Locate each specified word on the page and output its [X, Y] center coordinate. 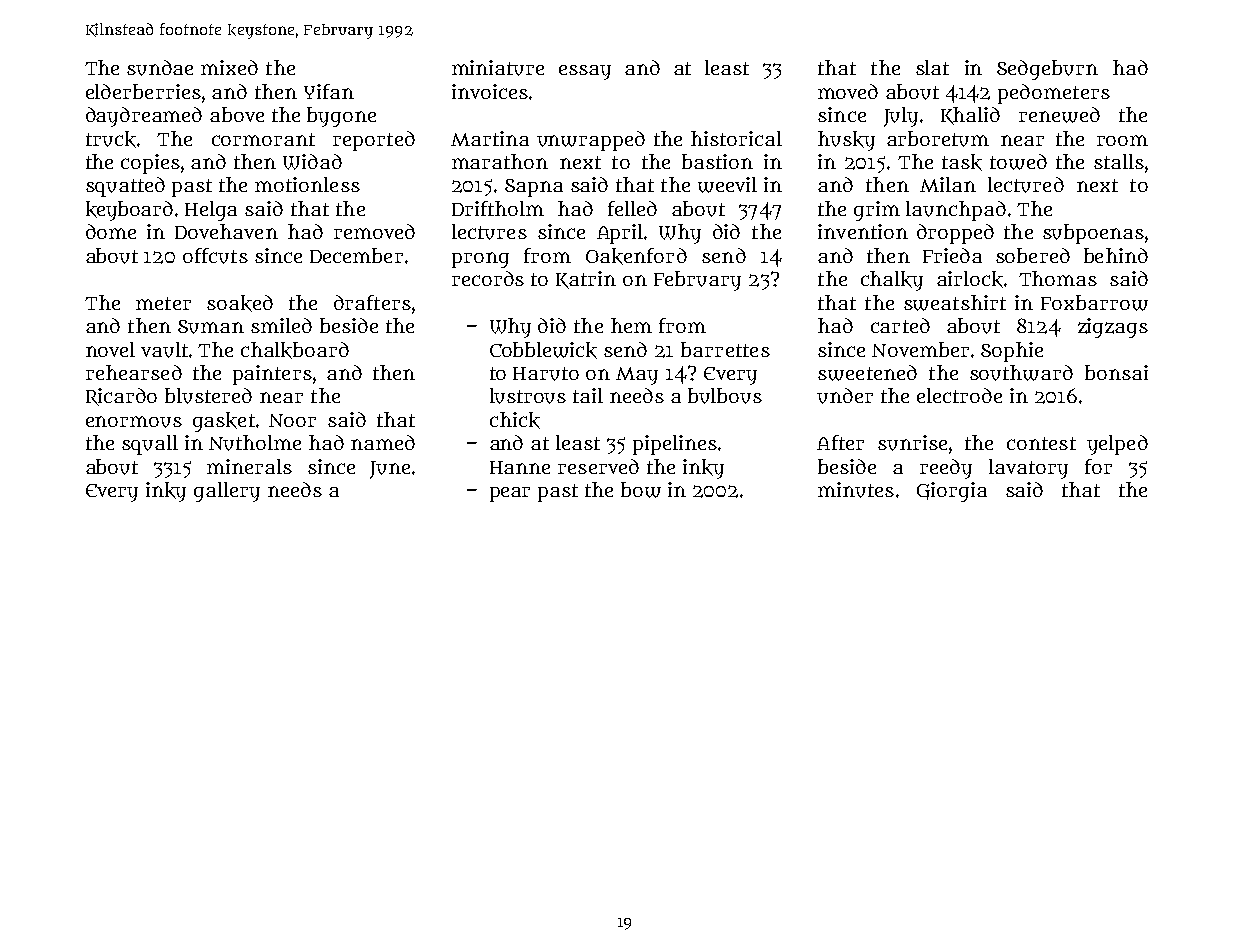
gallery [227, 492]
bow [641, 490]
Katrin [586, 280]
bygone [341, 117]
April [620, 234]
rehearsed [134, 372]
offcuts [215, 256]
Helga [211, 211]
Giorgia [952, 492]
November [920, 349]
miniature [498, 68]
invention [863, 231]
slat [932, 67]
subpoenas [1093, 234]
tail [588, 395]
